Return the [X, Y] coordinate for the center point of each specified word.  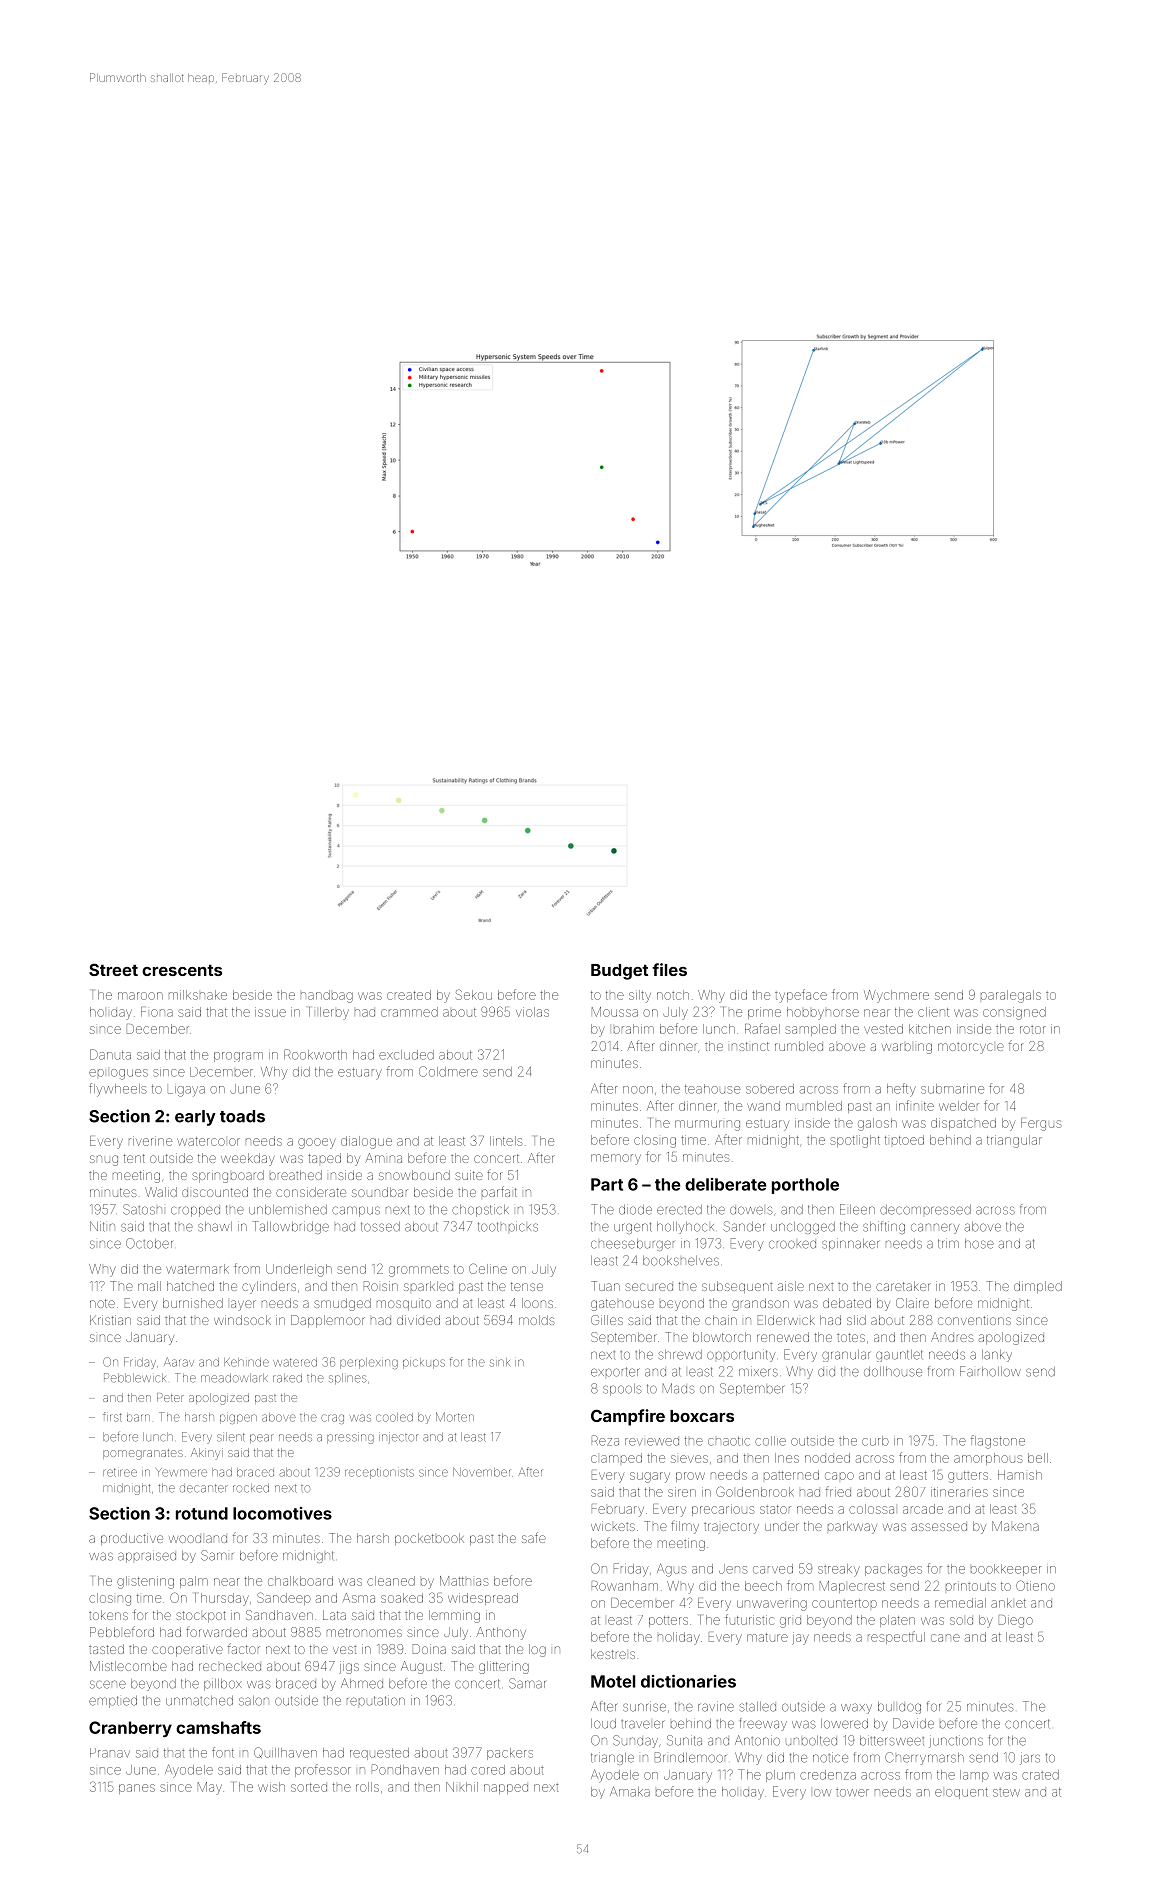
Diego [1016, 1621]
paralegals [1011, 996]
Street [113, 969]
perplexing [369, 1363]
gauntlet [899, 1356]
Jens [733, 1569]
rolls [367, 1787]
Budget [619, 972]
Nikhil [462, 1787]
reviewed [652, 1442]
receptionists [379, 1473]
